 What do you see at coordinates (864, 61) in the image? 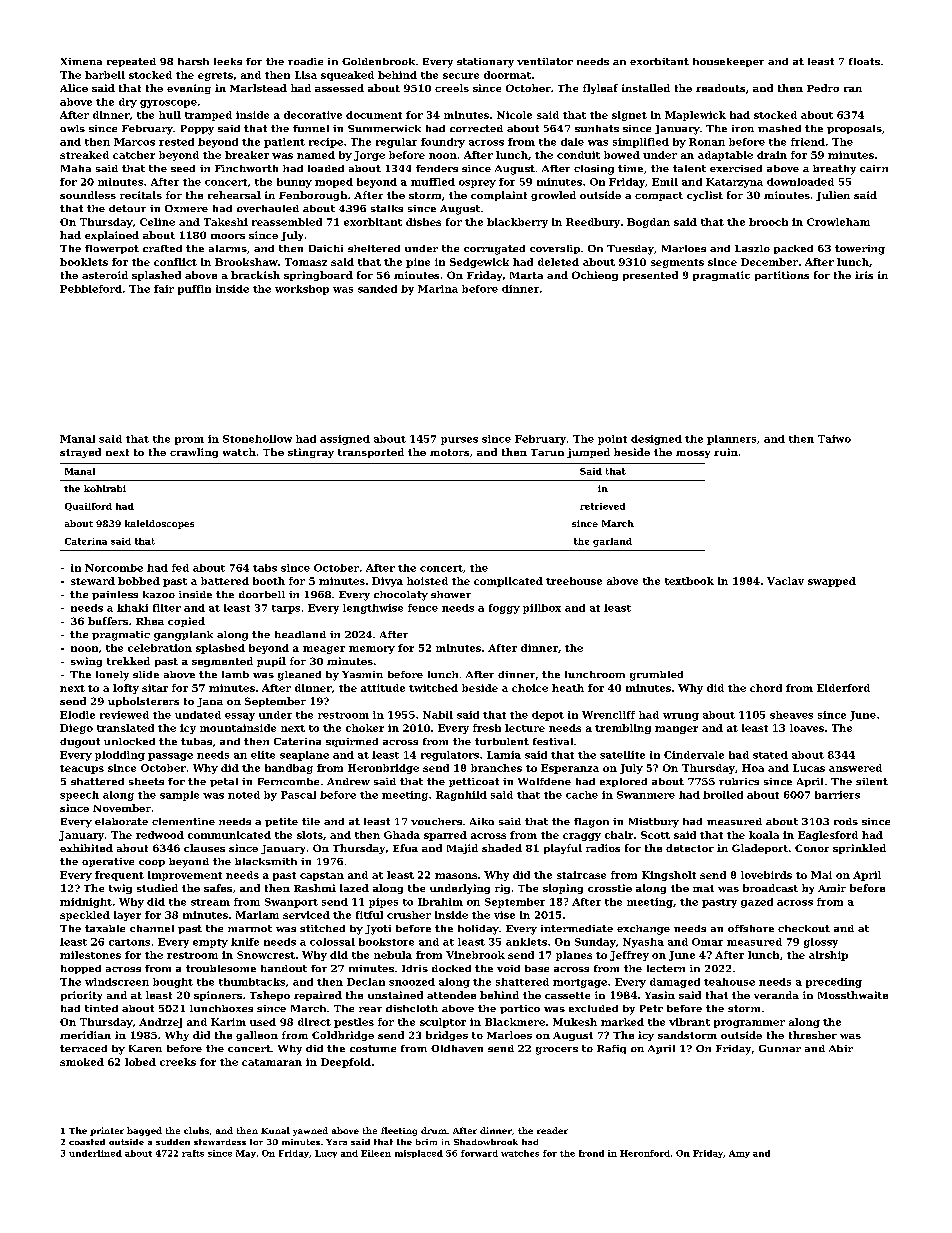
I see `floats` at bounding box center [864, 61].
